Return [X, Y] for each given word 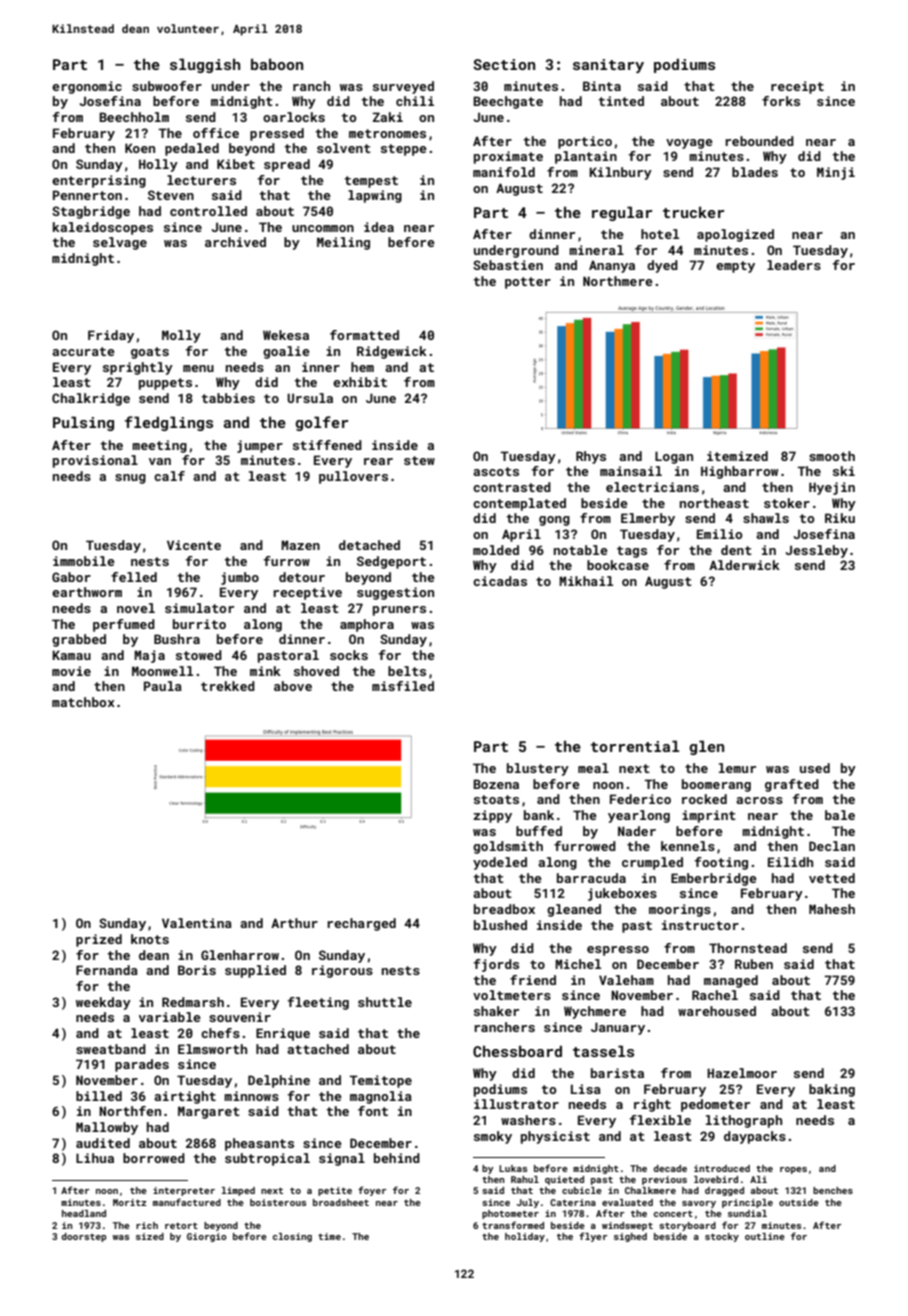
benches [833, 1190]
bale [840, 815]
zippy [492, 816]
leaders [794, 265]
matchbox [83, 702]
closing [292, 1237]
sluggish [205, 65]
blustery [538, 769]
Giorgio [207, 1237]
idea [379, 227]
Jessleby [817, 551]
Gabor [71, 577]
